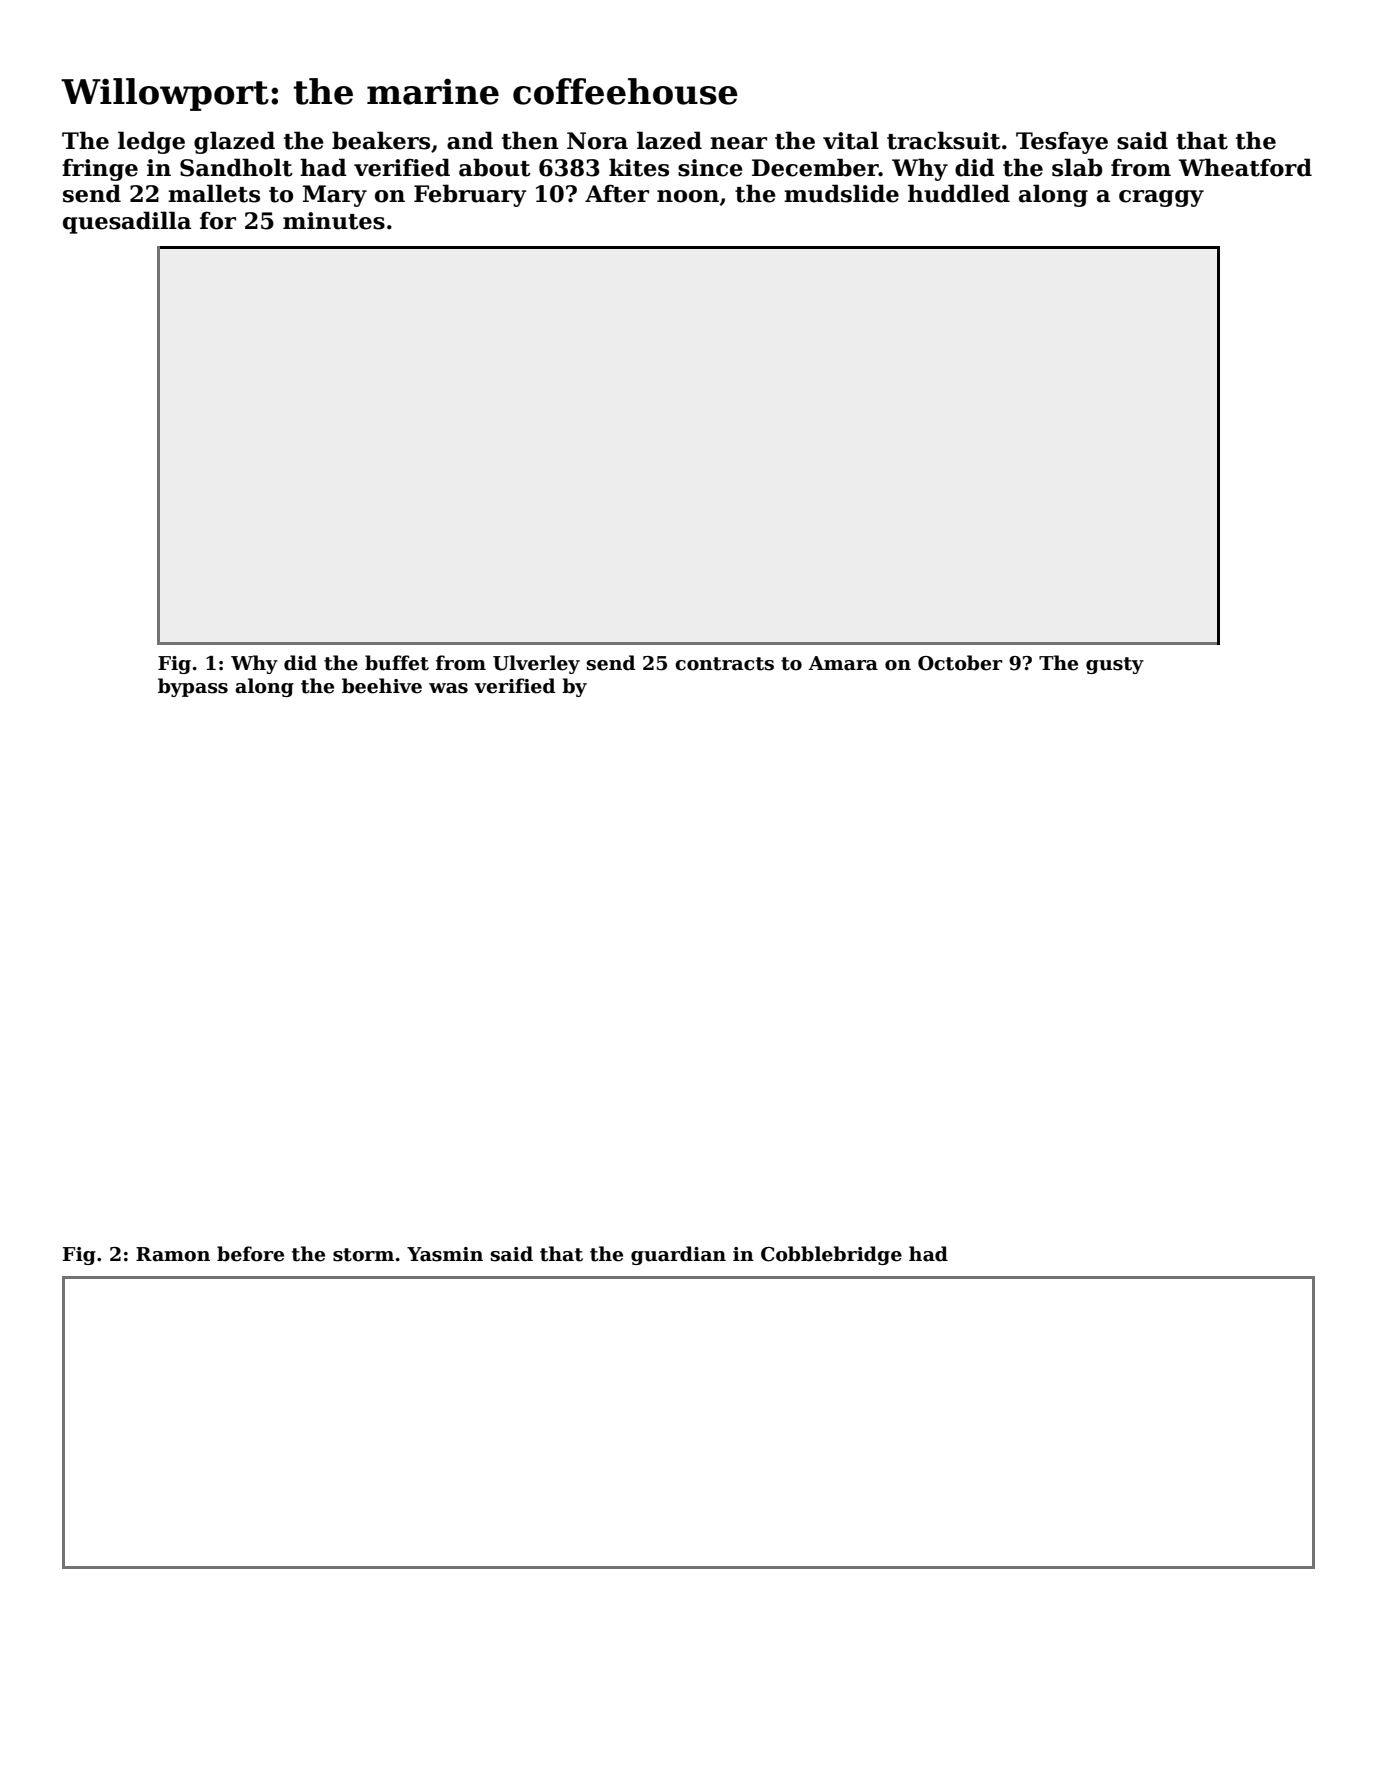 This image has width=1377, height=1782. I want to click on noon, so click(688, 196).
